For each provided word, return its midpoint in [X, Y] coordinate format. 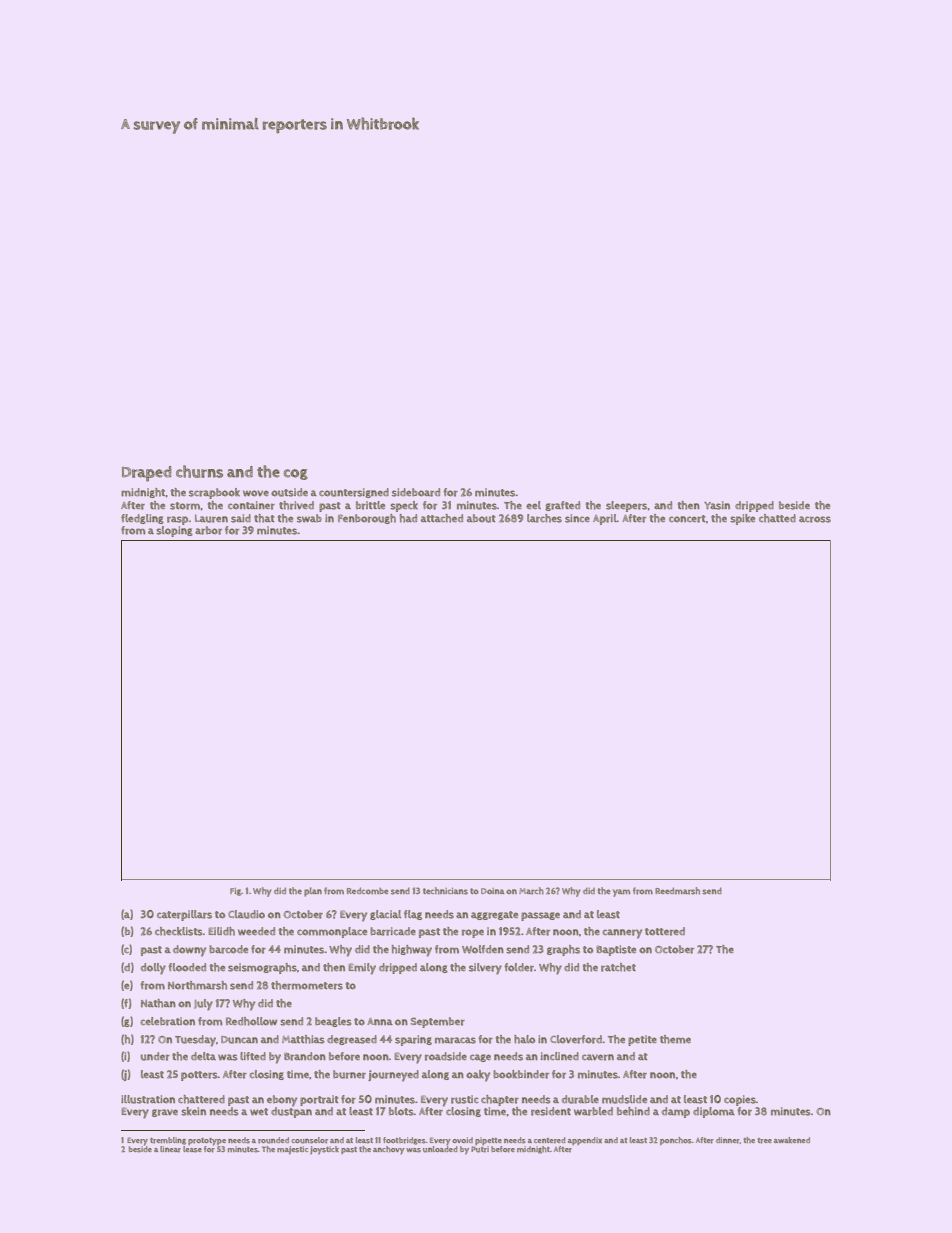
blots [401, 1111]
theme [675, 1039]
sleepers [626, 506]
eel [533, 505]
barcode [228, 949]
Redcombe [367, 890]
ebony [282, 1101]
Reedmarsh [677, 891]
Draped [146, 474]
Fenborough [367, 519]
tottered [665, 931]
